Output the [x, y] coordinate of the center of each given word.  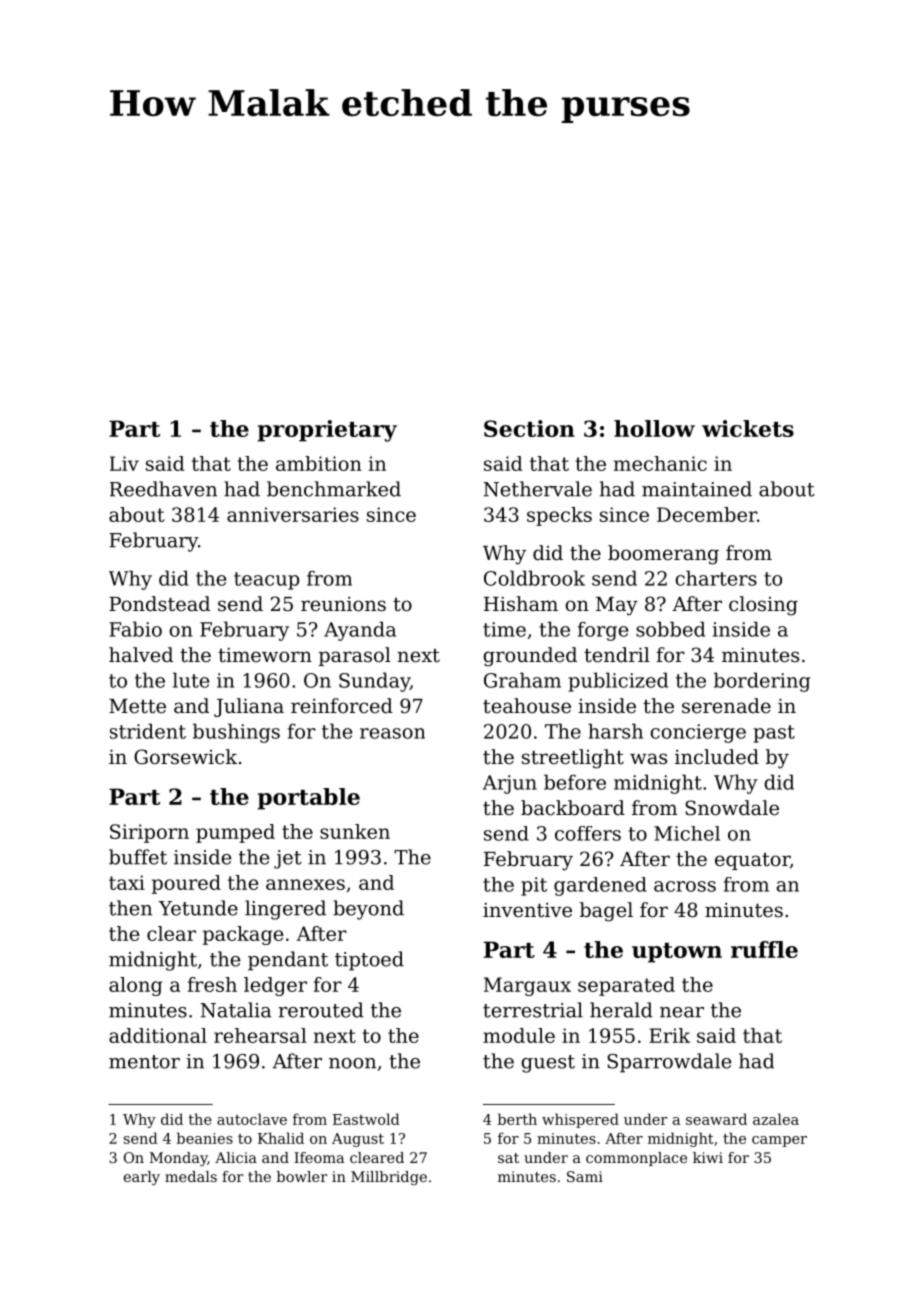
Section [529, 428]
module [519, 1035]
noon [352, 1063]
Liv [124, 463]
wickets [748, 428]
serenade [726, 706]
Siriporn [149, 833]
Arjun [510, 784]
